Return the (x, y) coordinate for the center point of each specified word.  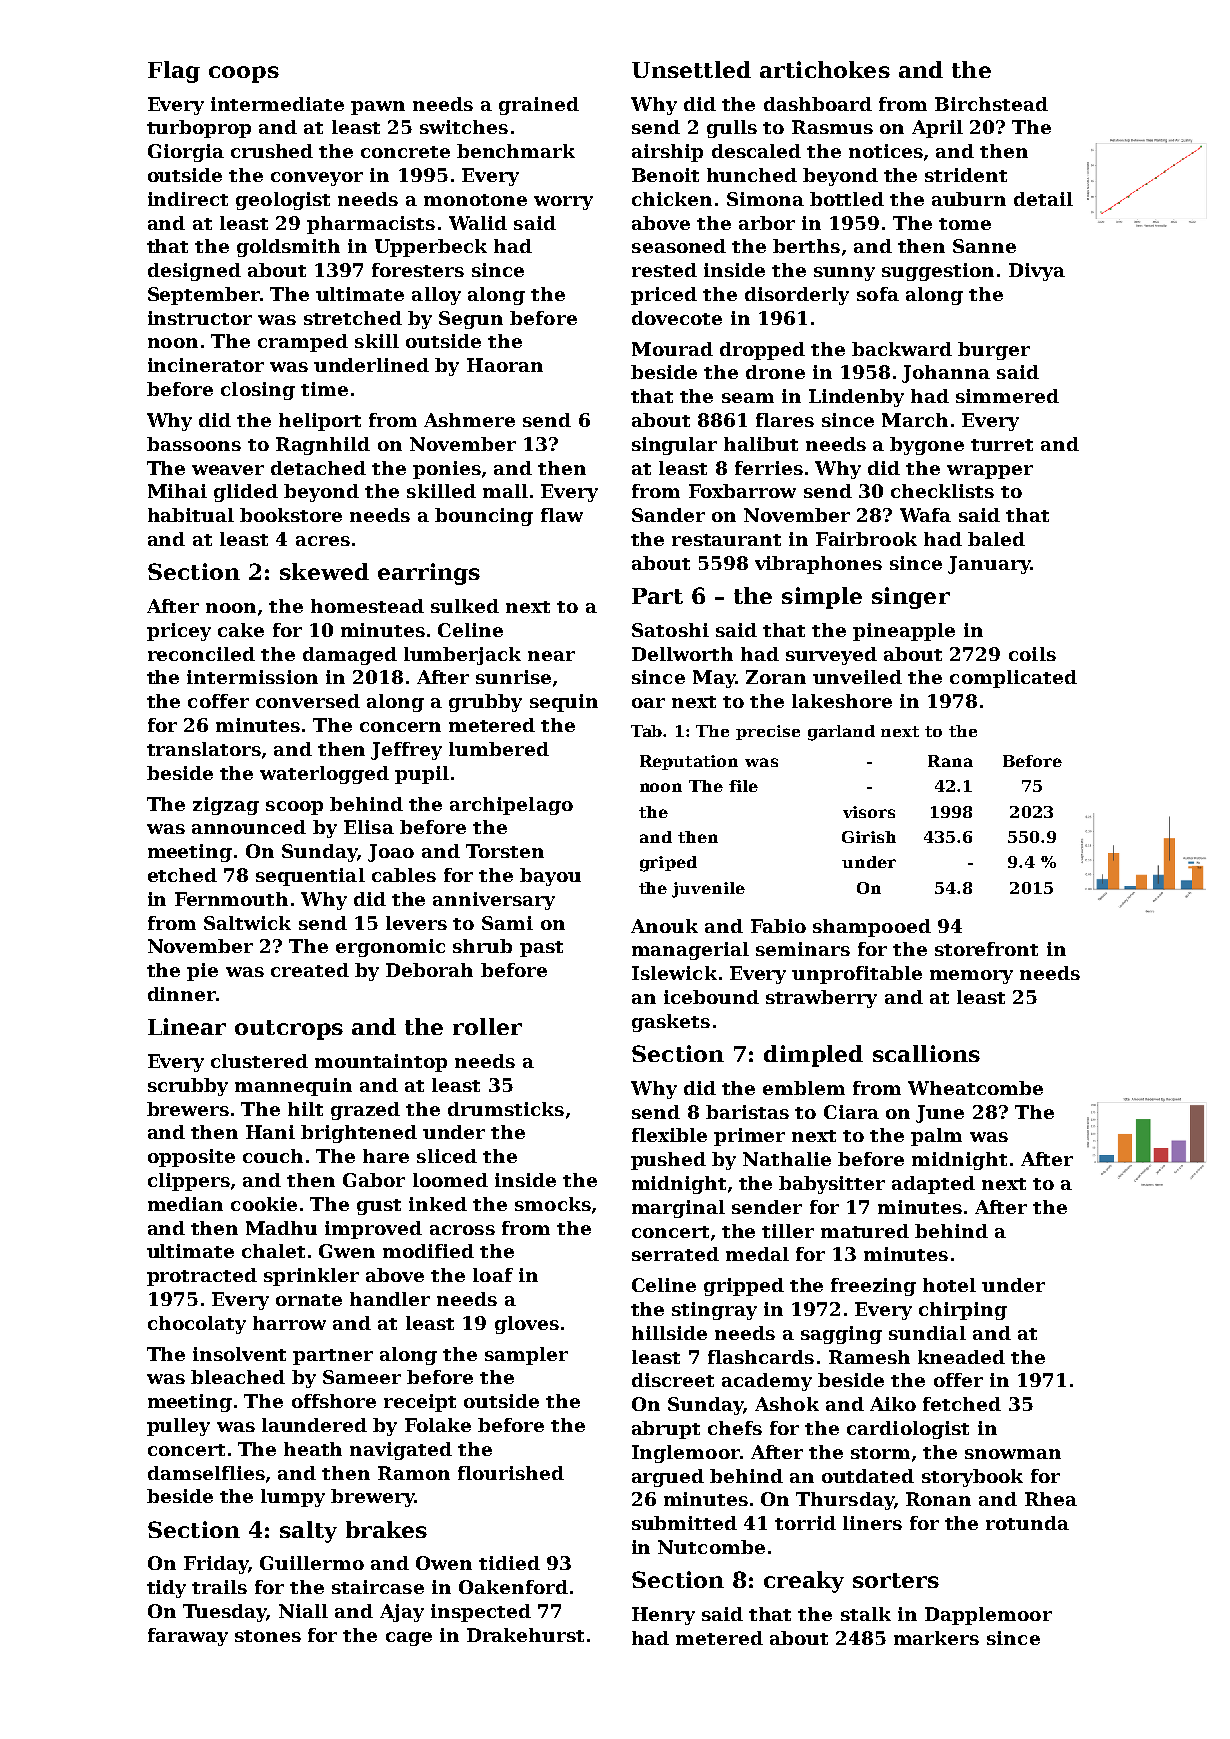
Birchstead (991, 104)
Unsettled (691, 69)
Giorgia (186, 153)
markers (936, 1638)
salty (308, 1532)
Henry (663, 1616)
